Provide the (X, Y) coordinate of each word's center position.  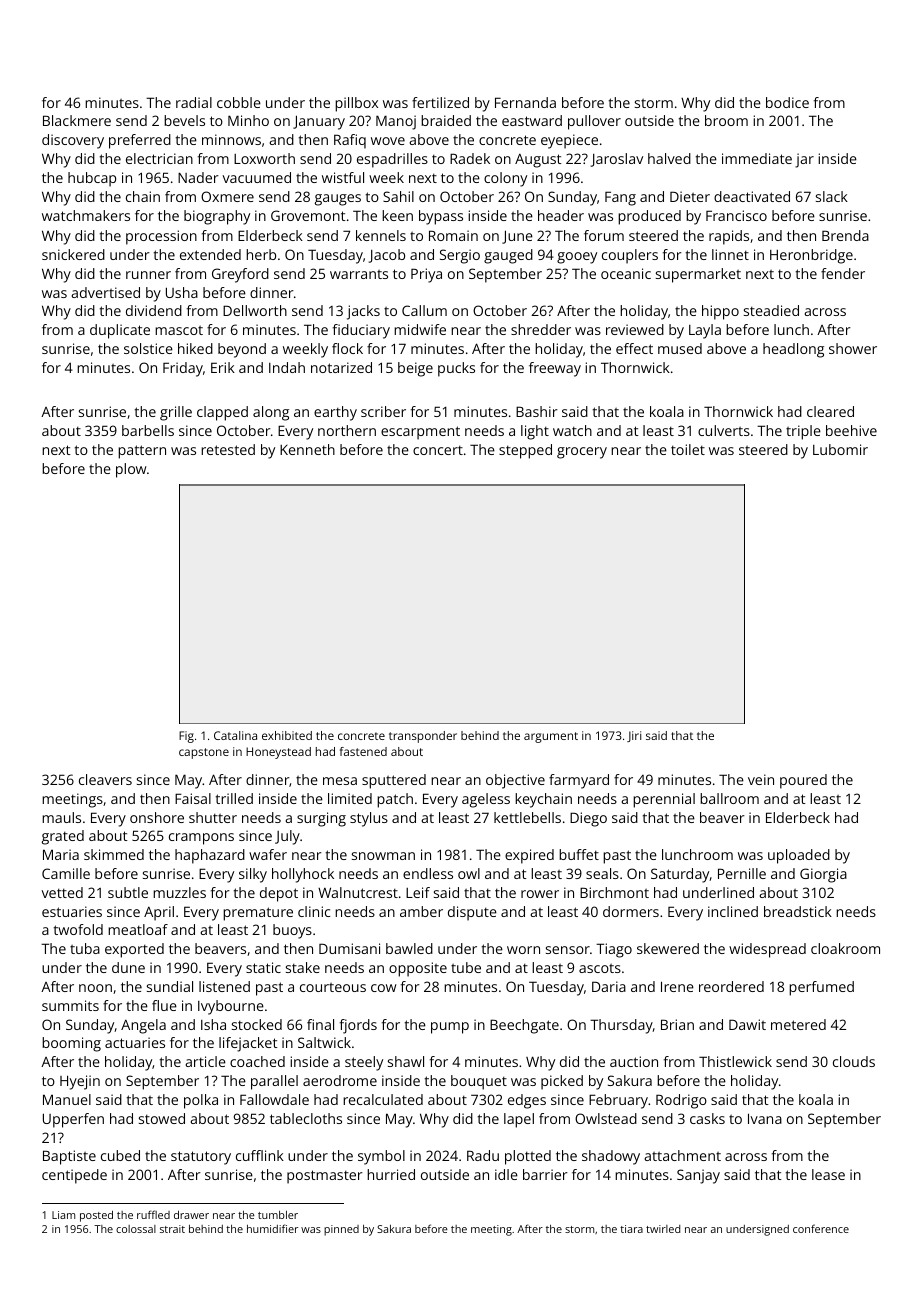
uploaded (799, 856)
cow (383, 988)
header (561, 215)
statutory (201, 1158)
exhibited (287, 735)
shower (853, 348)
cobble (239, 102)
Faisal (193, 798)
